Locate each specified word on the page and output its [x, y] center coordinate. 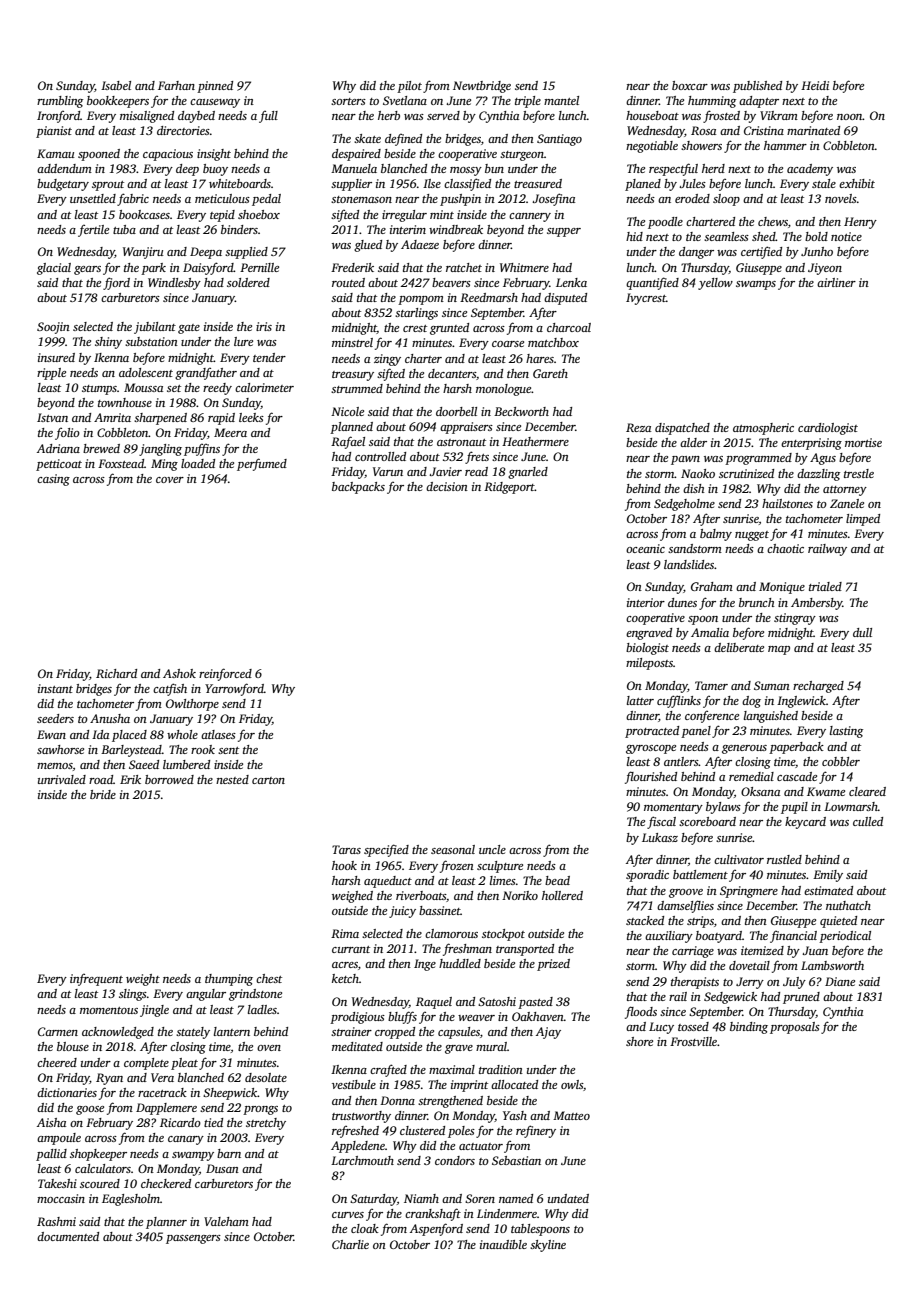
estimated [828, 890]
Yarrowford [234, 689]
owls [572, 1084]
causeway [215, 103]
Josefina [553, 199]
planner [166, 1223]
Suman [772, 685]
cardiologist [828, 429]
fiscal [661, 822]
